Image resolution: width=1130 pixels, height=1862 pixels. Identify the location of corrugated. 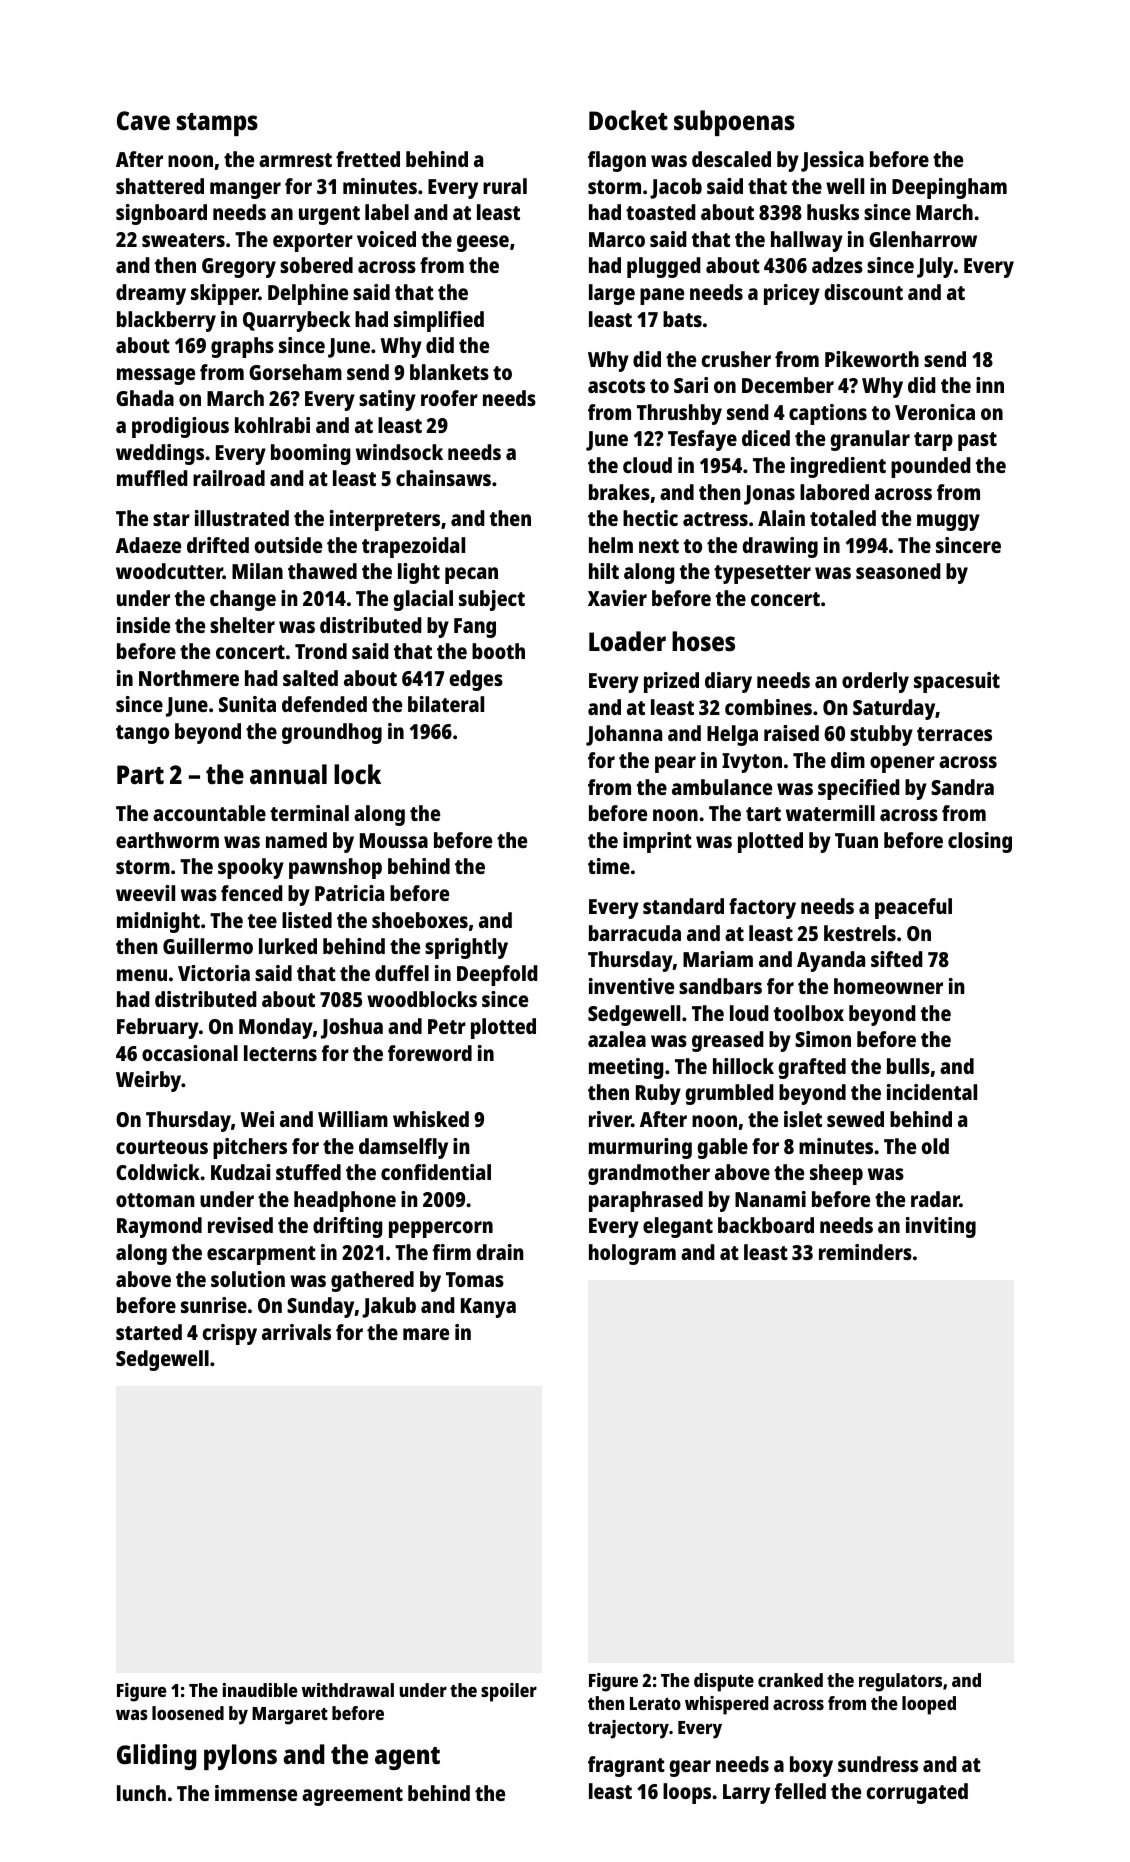
(917, 1793).
